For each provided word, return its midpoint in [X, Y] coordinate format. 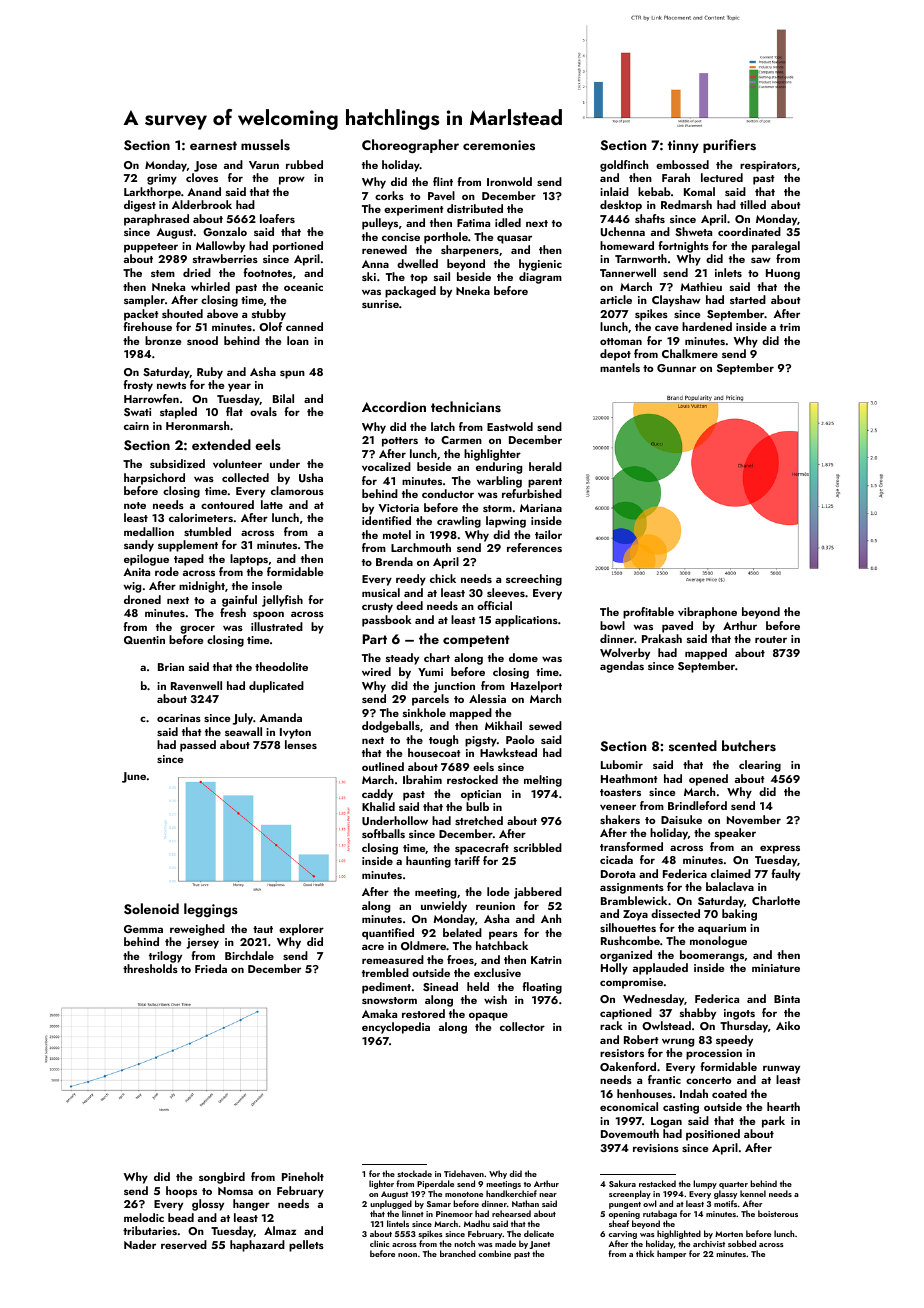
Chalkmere [690, 353]
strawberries [225, 258]
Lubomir [622, 764]
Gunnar [676, 368]
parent [545, 483]
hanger [251, 1205]
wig [132, 587]
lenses [301, 744]
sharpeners [470, 251]
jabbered [538, 893]
